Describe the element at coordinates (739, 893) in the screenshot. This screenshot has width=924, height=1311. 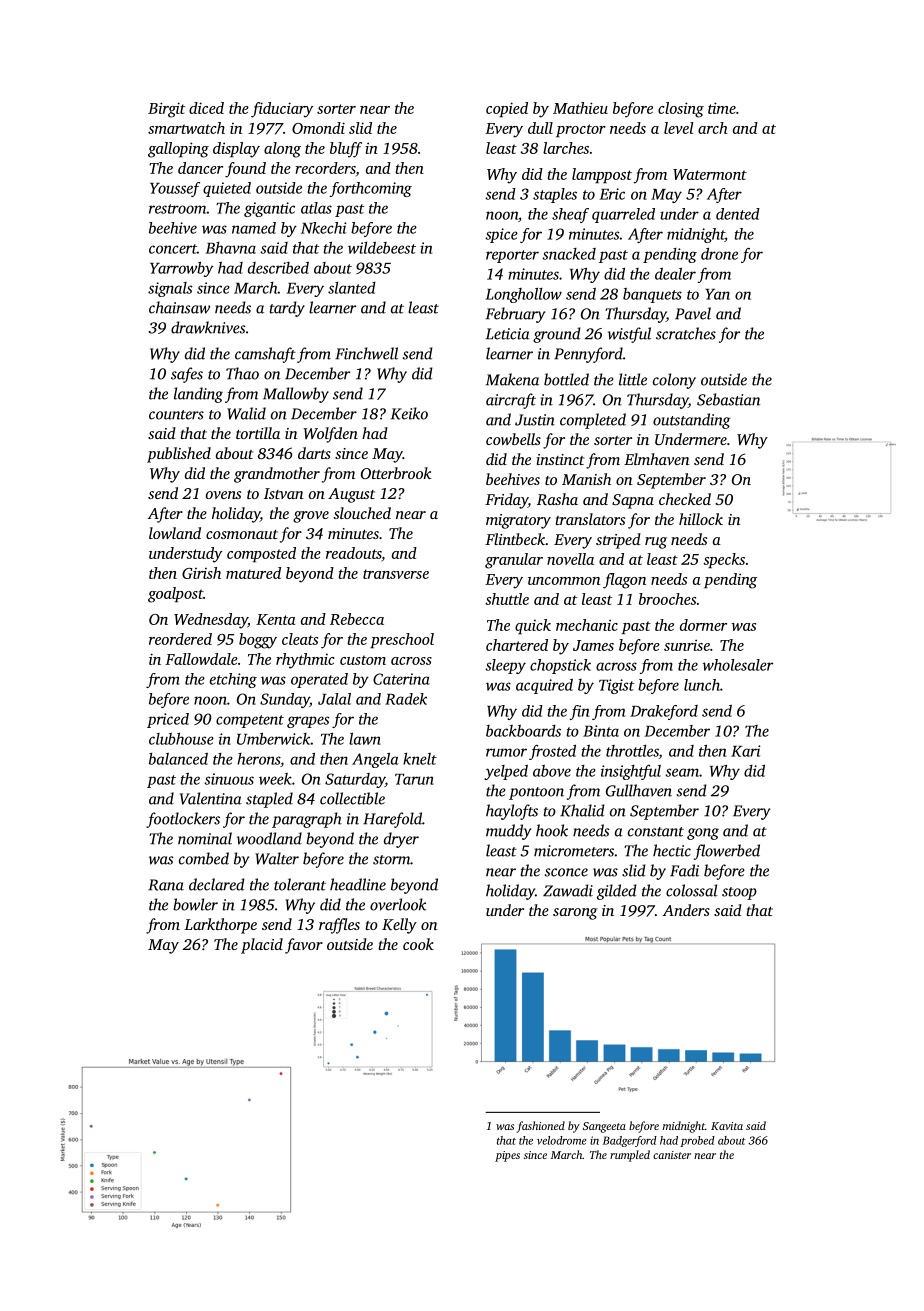
I see `stoop` at that location.
